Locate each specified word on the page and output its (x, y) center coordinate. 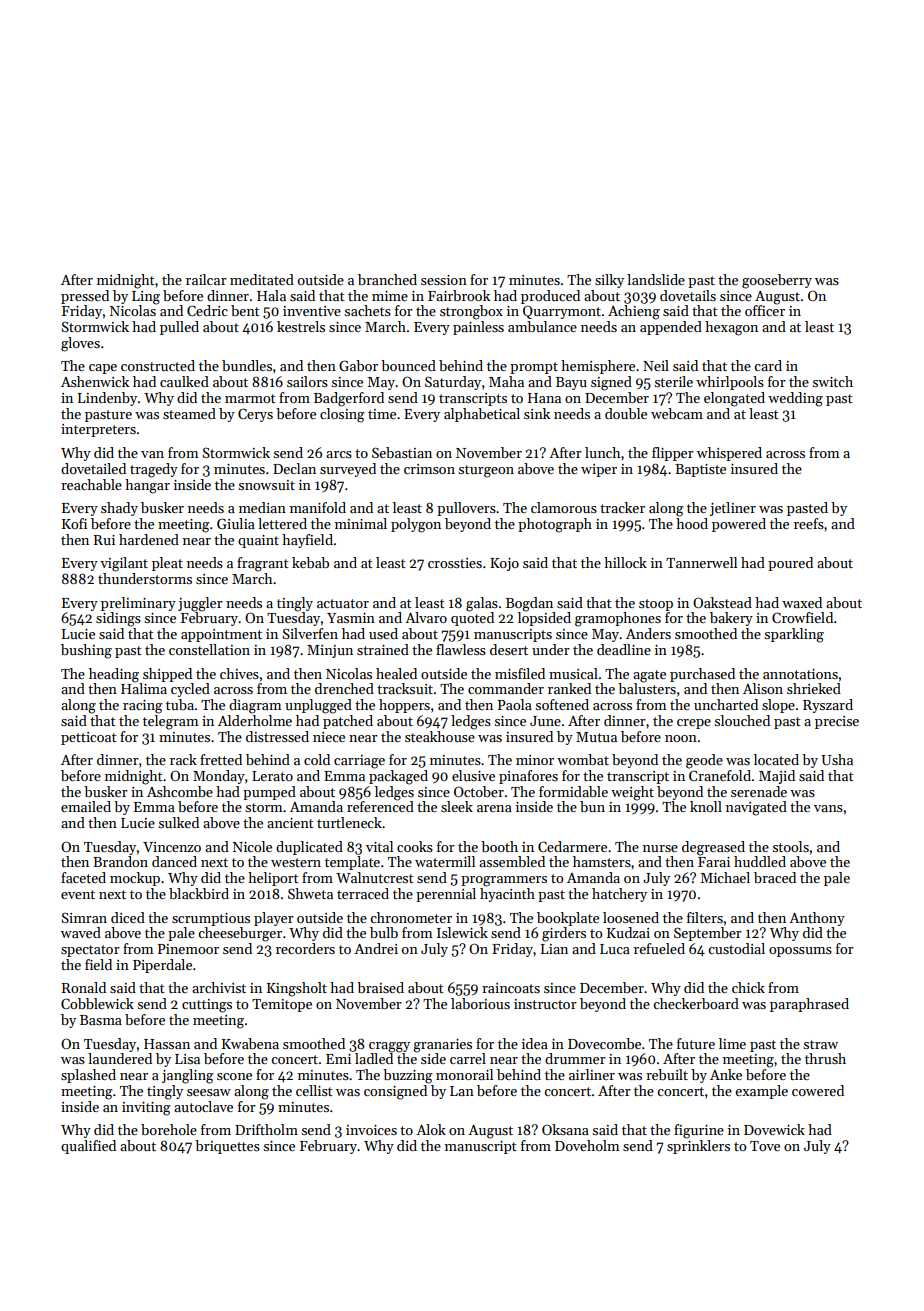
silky (609, 281)
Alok (431, 1129)
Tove (765, 1146)
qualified (88, 1147)
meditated (262, 279)
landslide (656, 279)
